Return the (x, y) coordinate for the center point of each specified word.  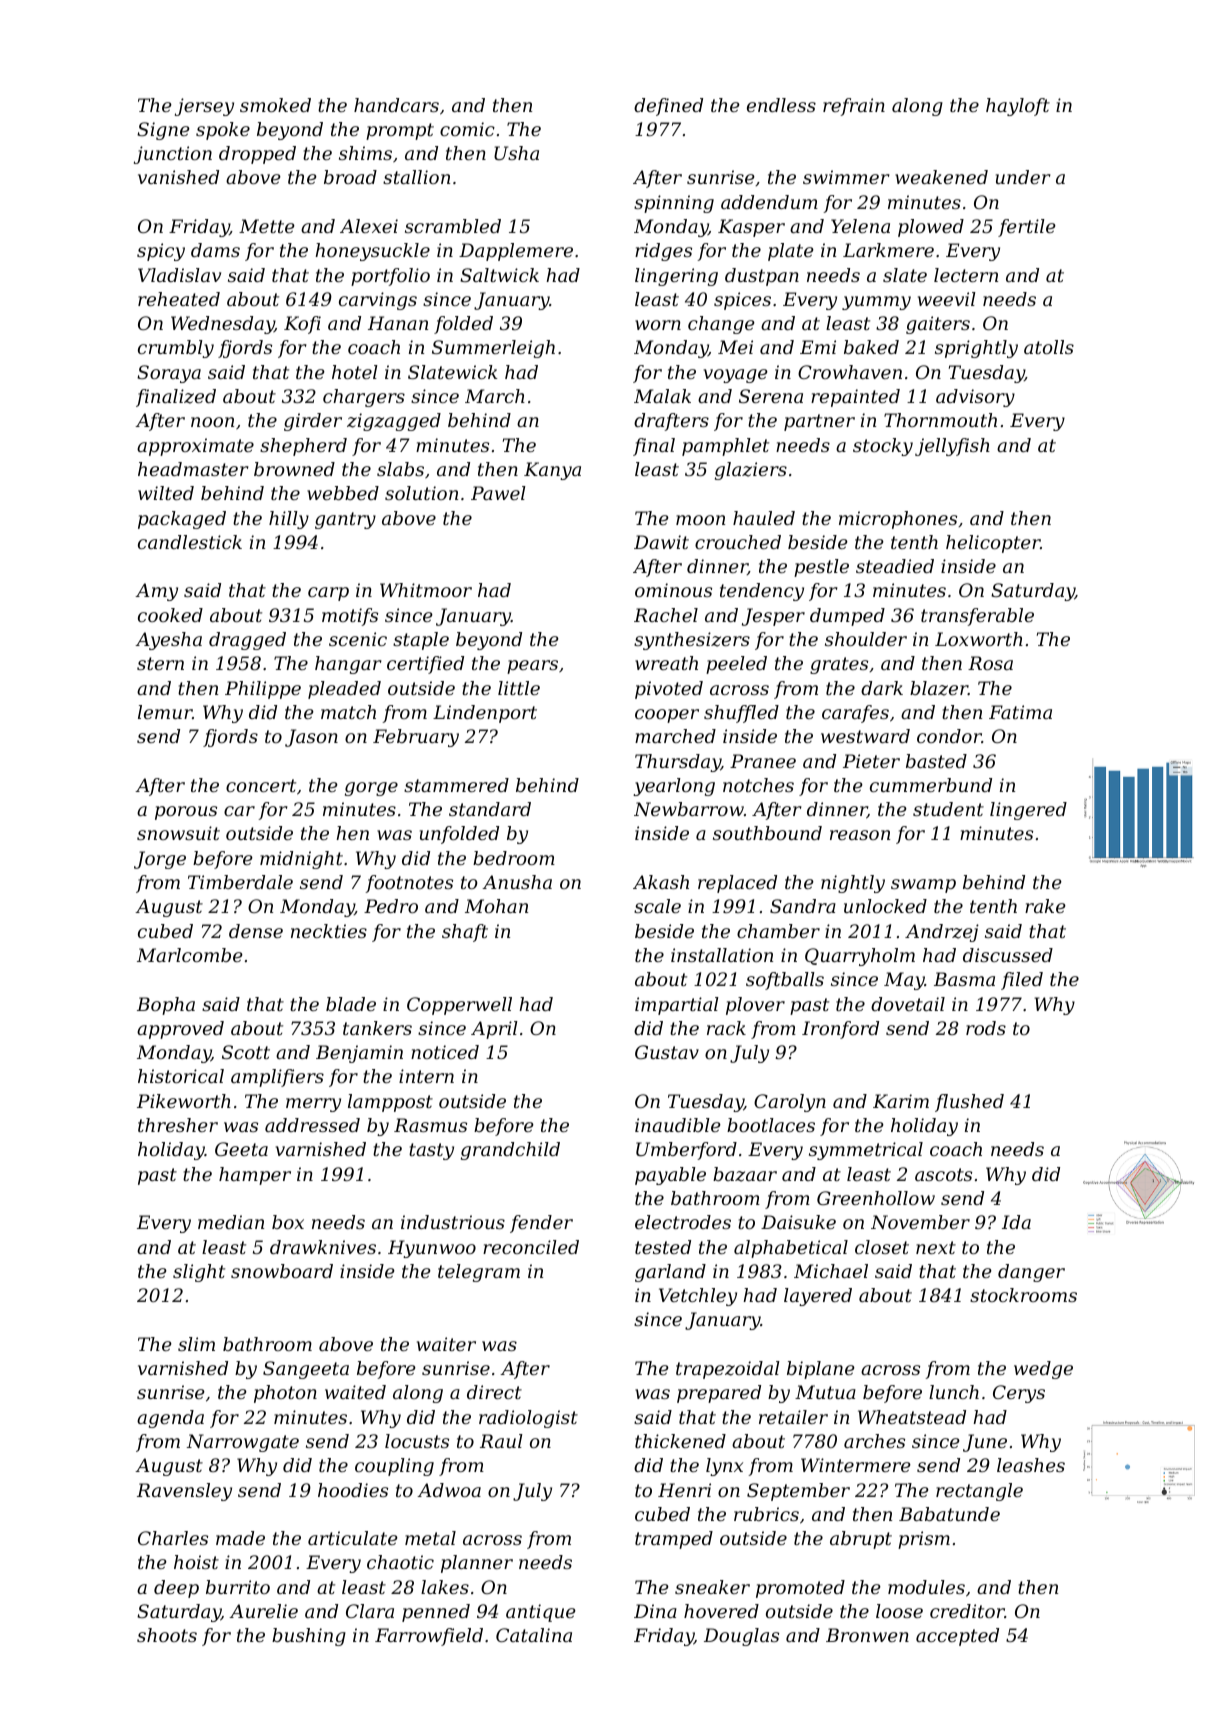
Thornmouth (940, 420)
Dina (655, 1611)
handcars (396, 105)
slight (199, 1273)
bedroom (514, 858)
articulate (353, 1538)
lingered (1028, 811)
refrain (854, 107)
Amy (156, 592)
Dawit (661, 542)
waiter (446, 1344)
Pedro (391, 906)
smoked (275, 105)
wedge (1043, 1370)
